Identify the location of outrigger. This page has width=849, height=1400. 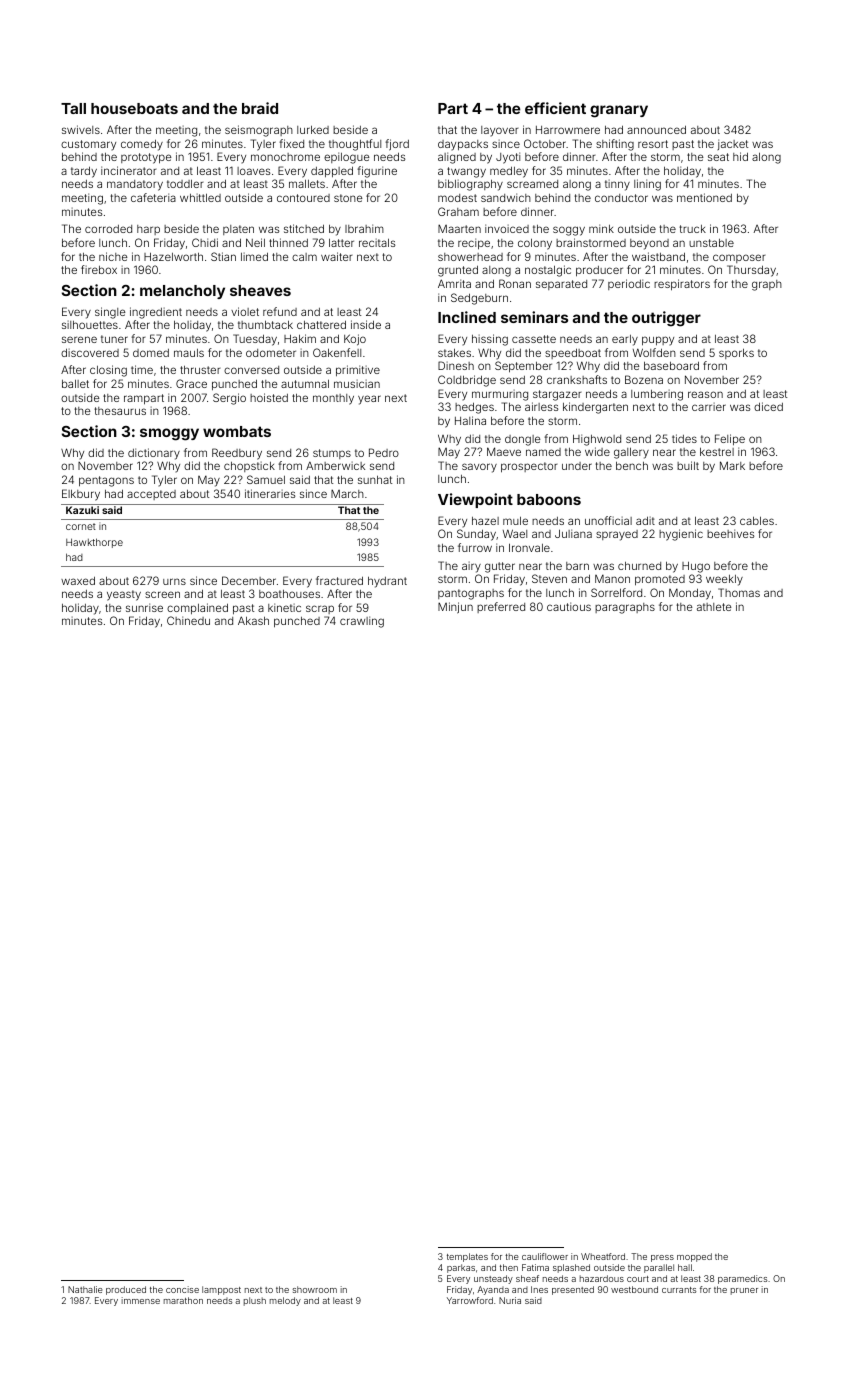
(666, 319).
